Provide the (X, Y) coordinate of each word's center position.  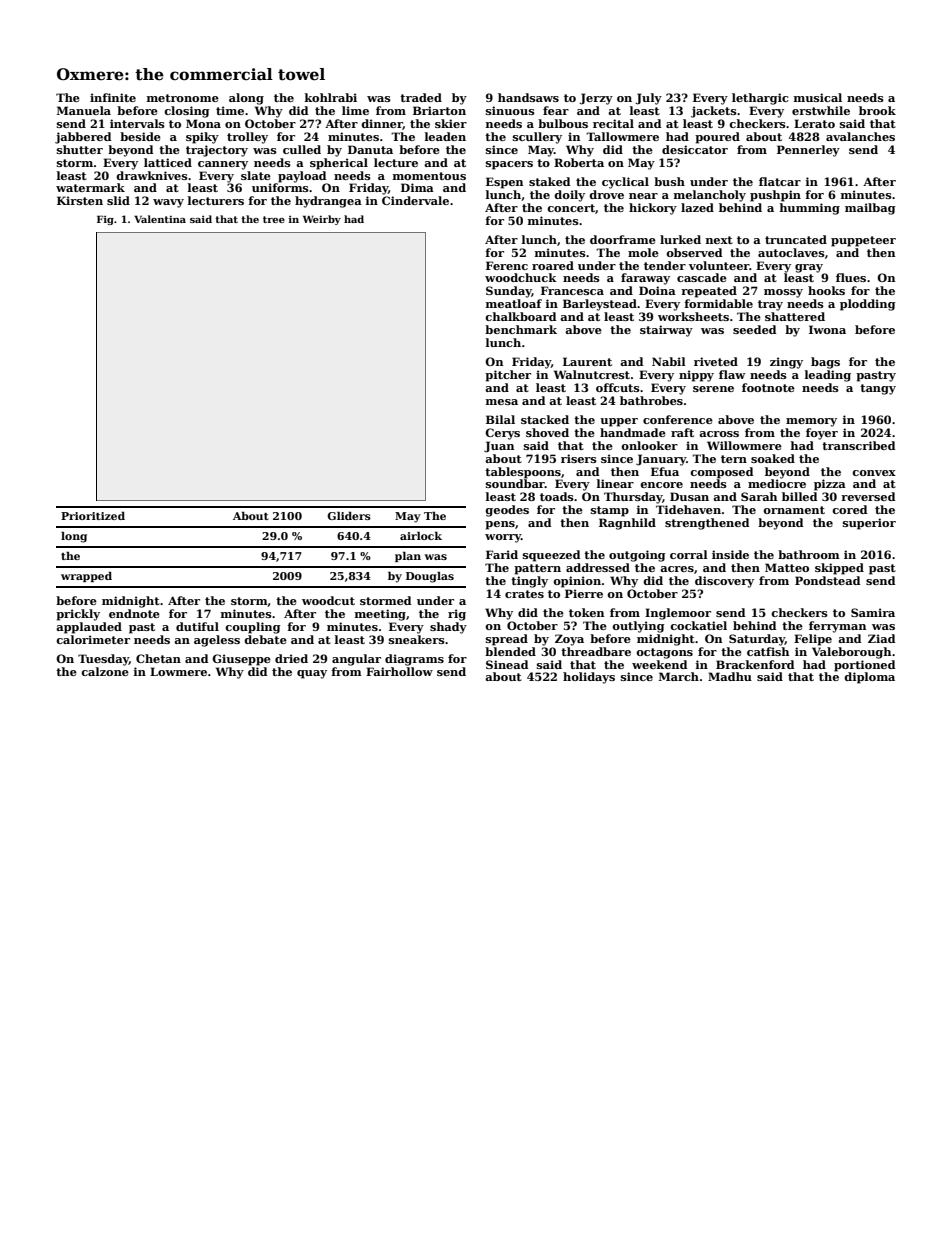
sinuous (510, 110)
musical (818, 97)
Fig (105, 220)
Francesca (572, 290)
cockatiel (698, 625)
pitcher (508, 376)
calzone (105, 671)
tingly (529, 582)
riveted (716, 361)
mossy (783, 293)
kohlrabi (331, 97)
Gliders (349, 515)
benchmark (521, 329)
